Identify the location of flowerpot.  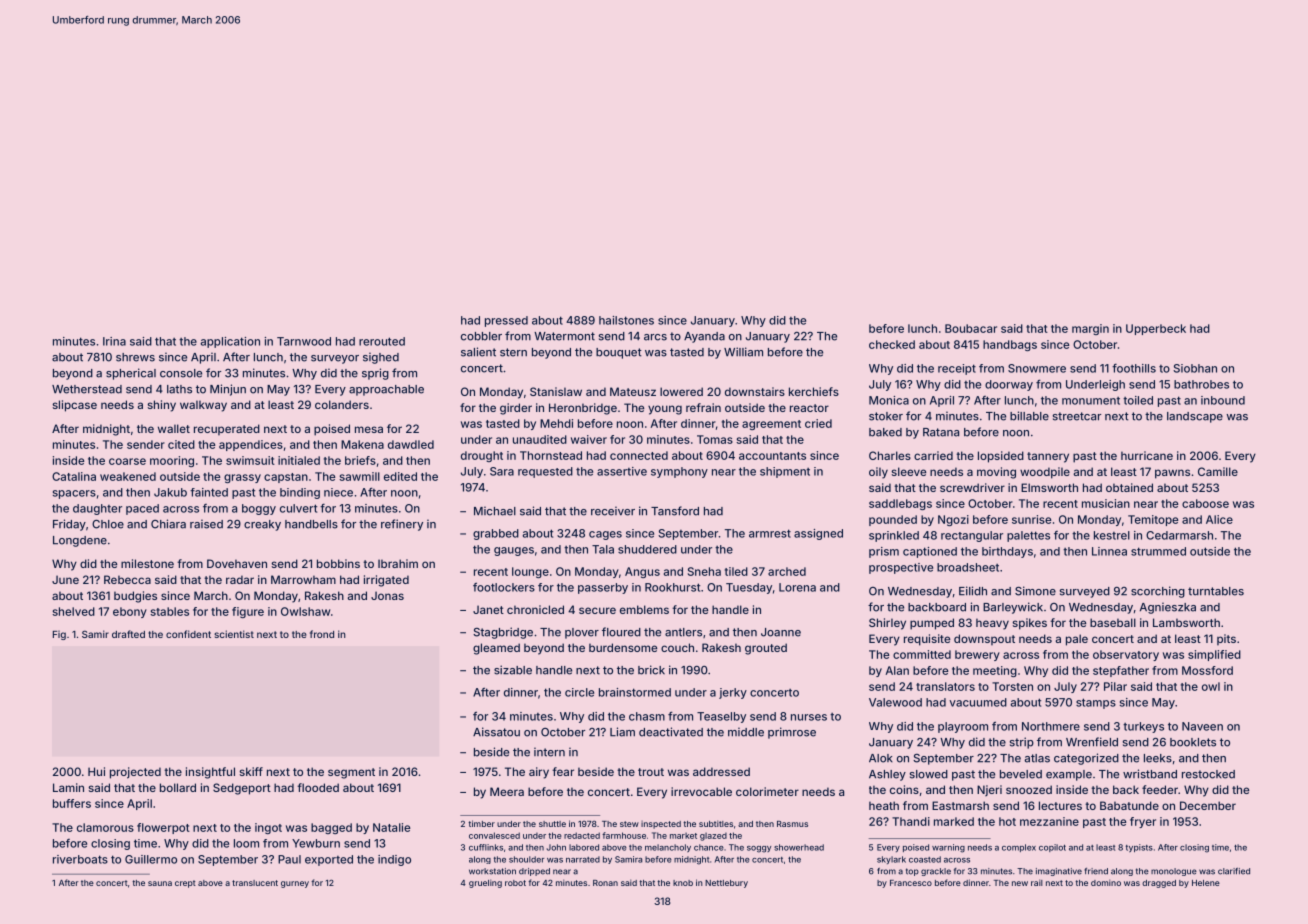
(163, 828).
